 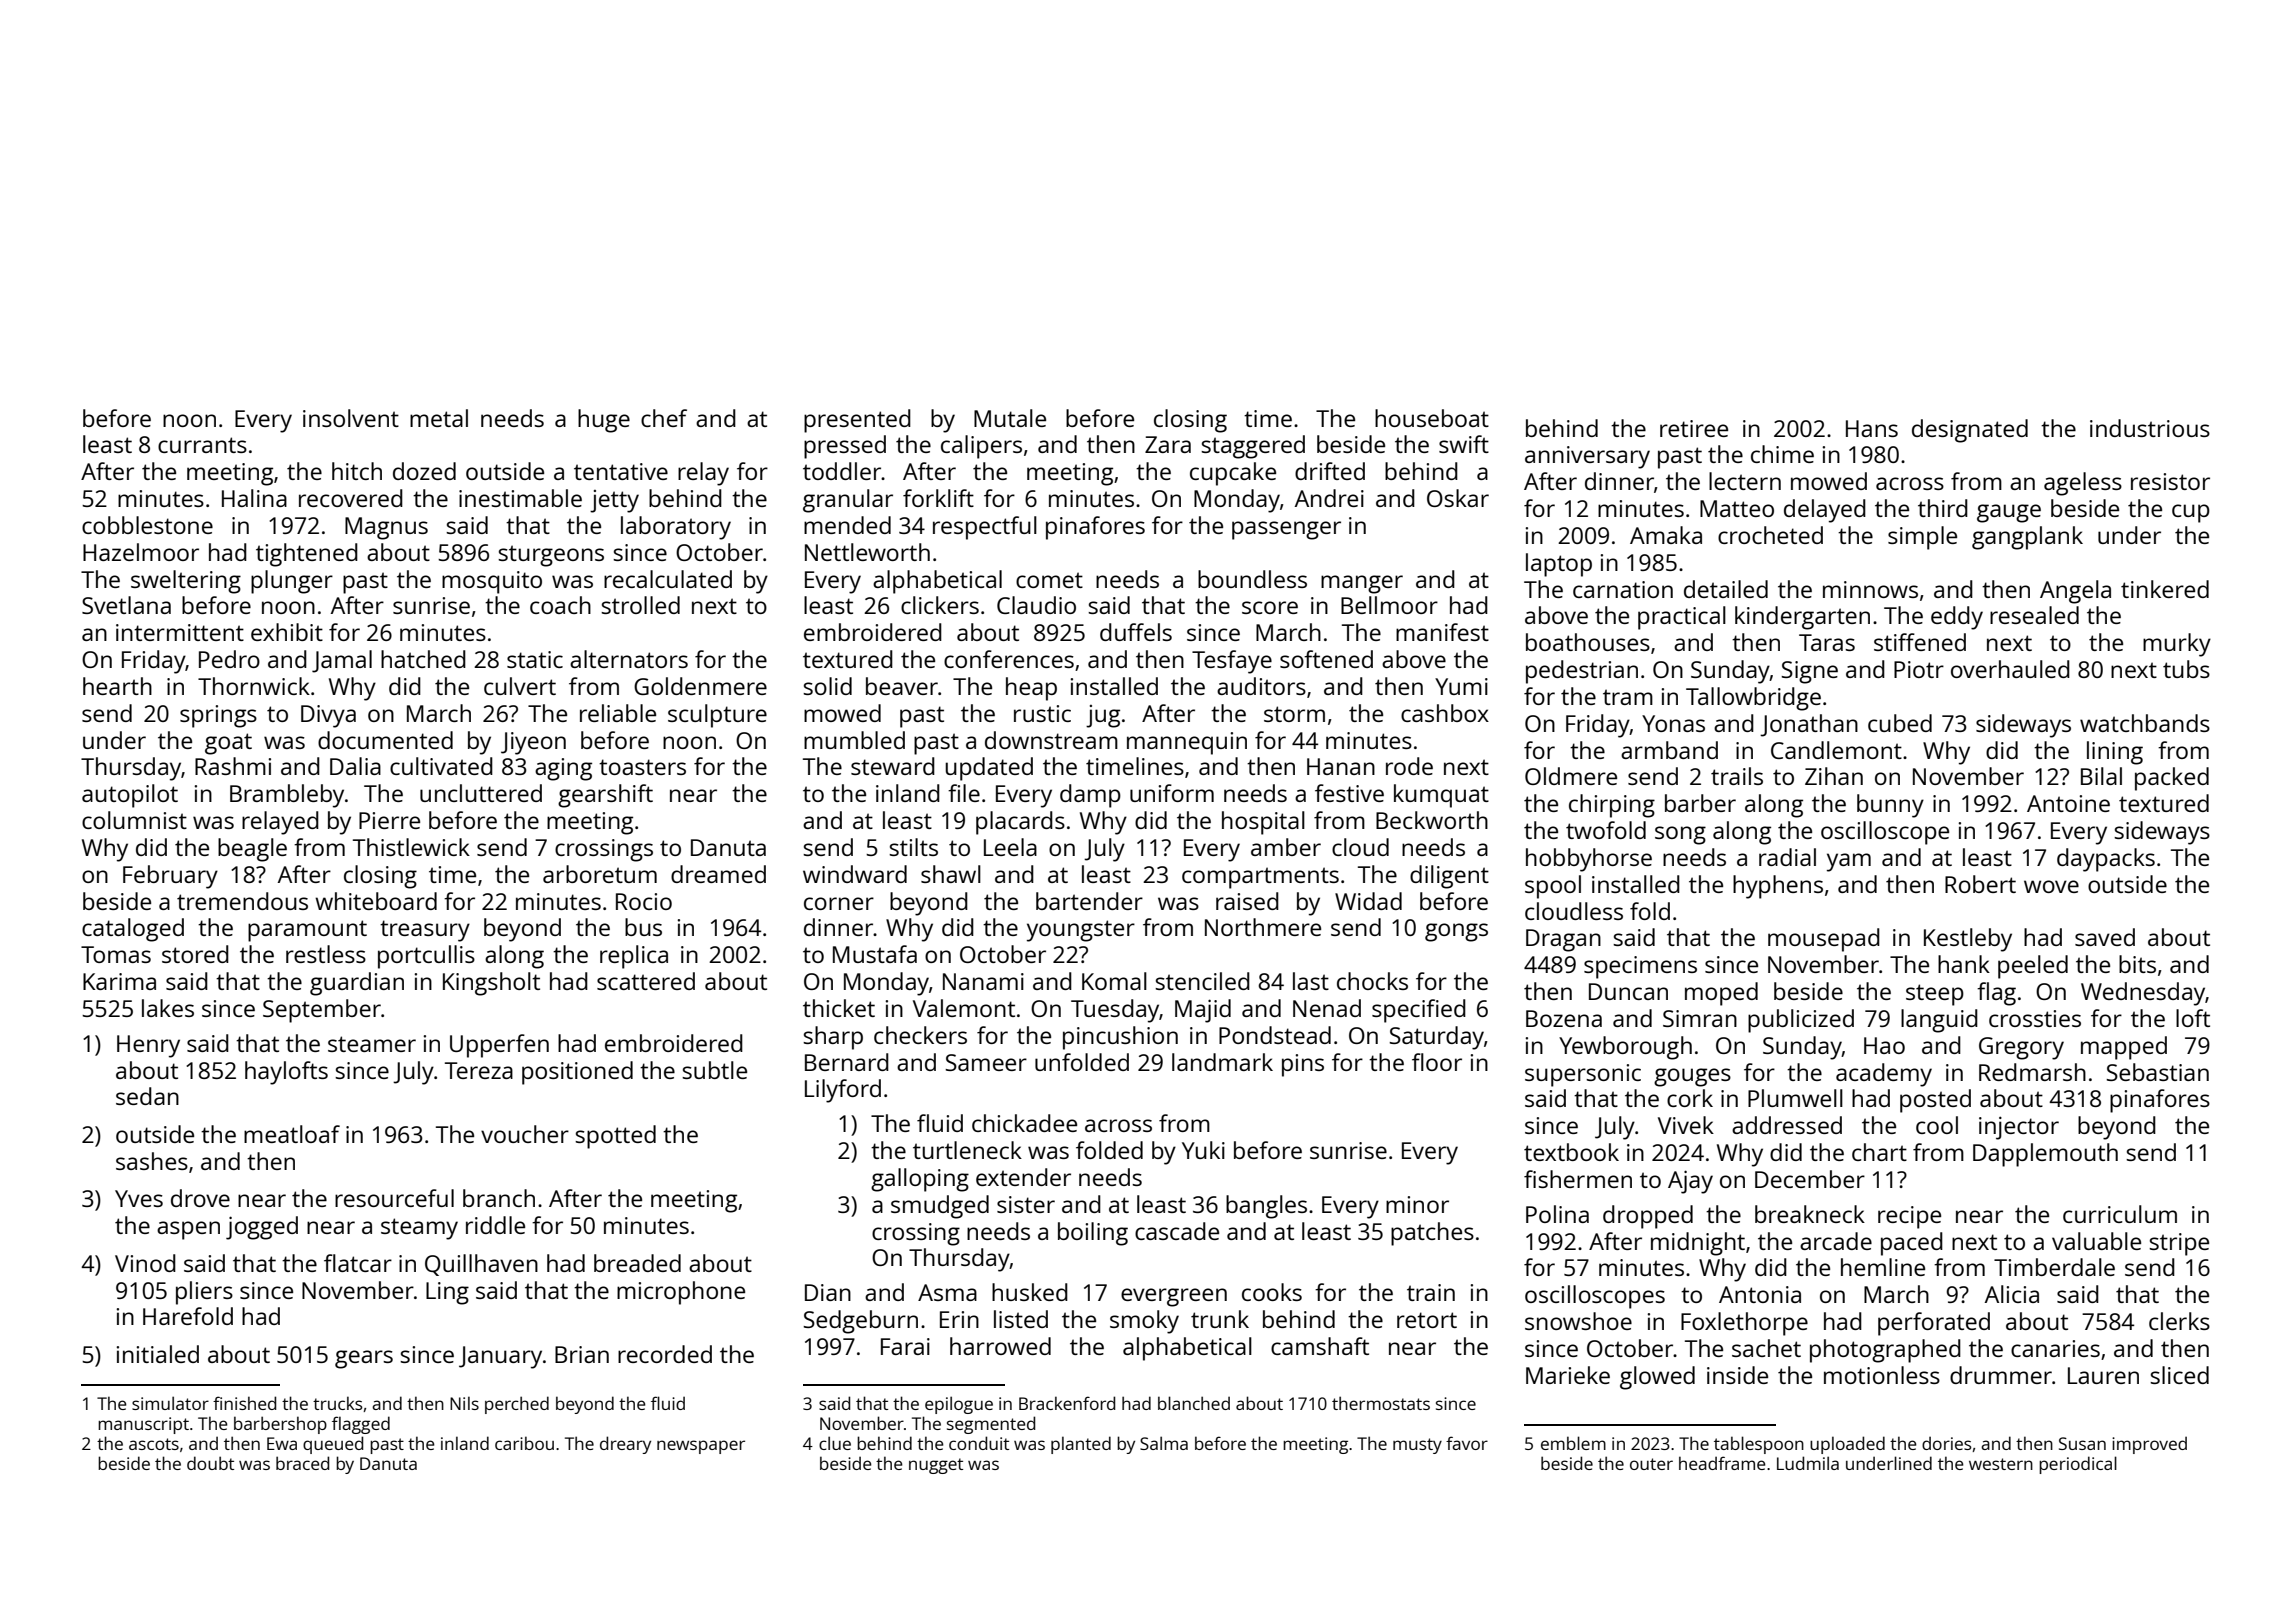 What do you see at coordinates (116, 954) in the screenshot?
I see `Tomas` at bounding box center [116, 954].
